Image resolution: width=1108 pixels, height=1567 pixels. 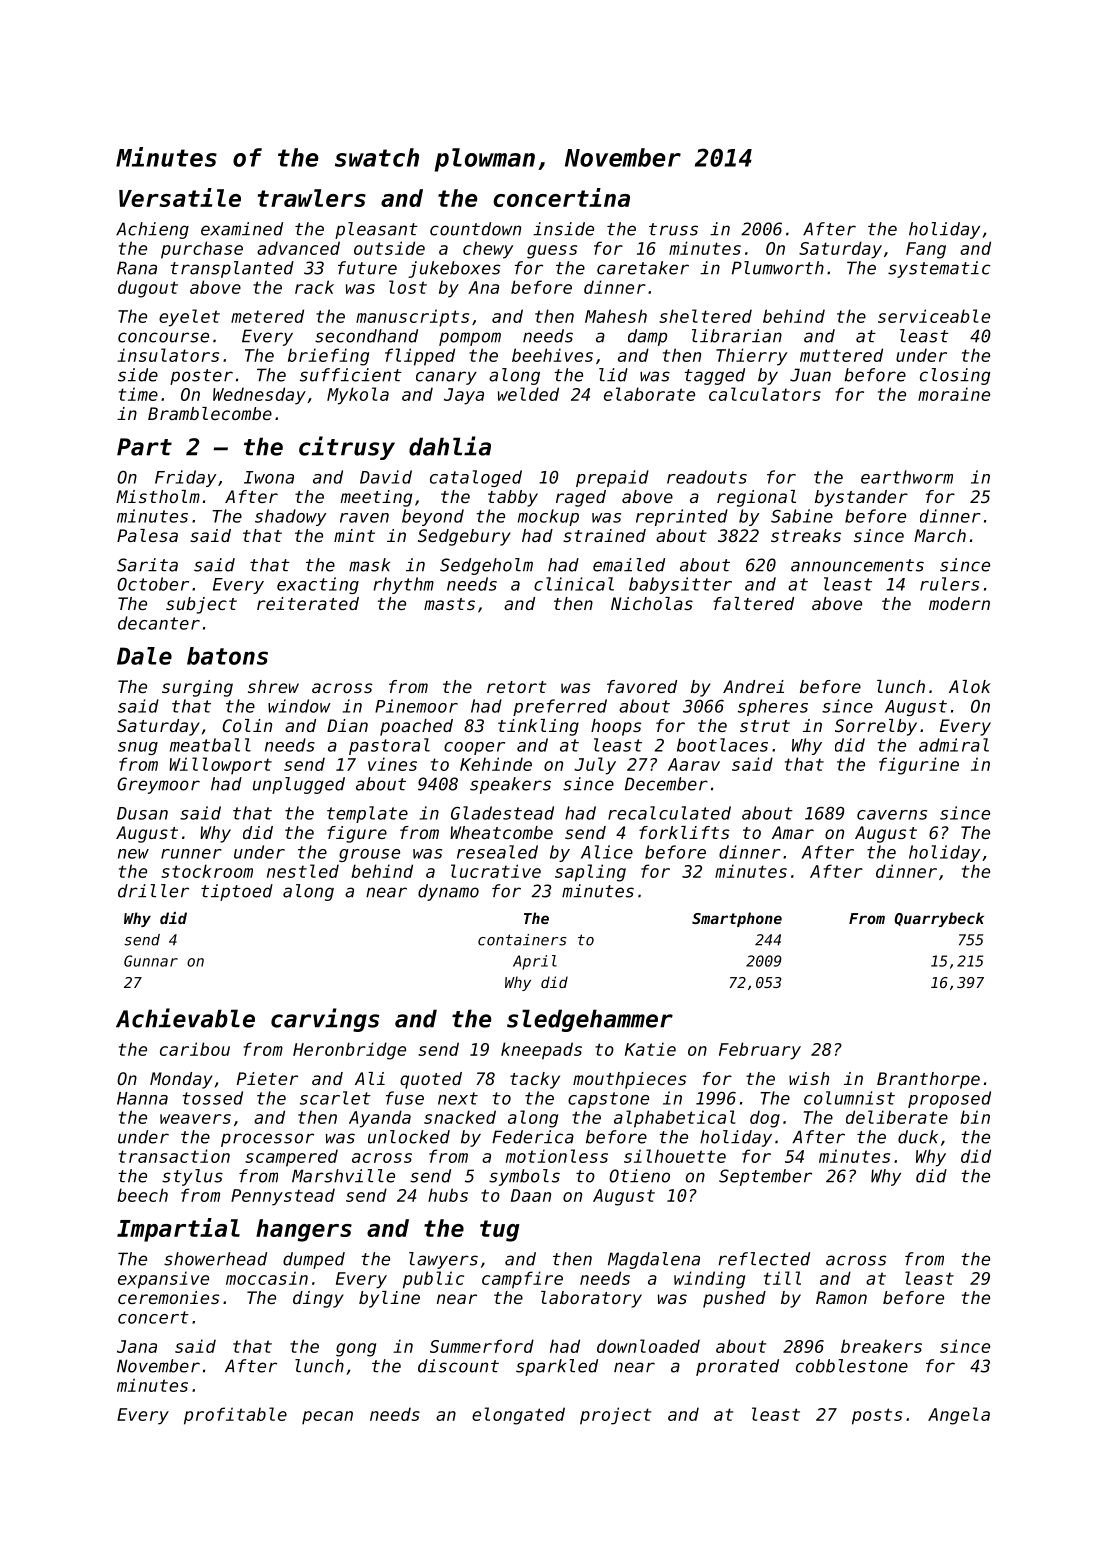 I want to click on March, so click(x=940, y=535).
